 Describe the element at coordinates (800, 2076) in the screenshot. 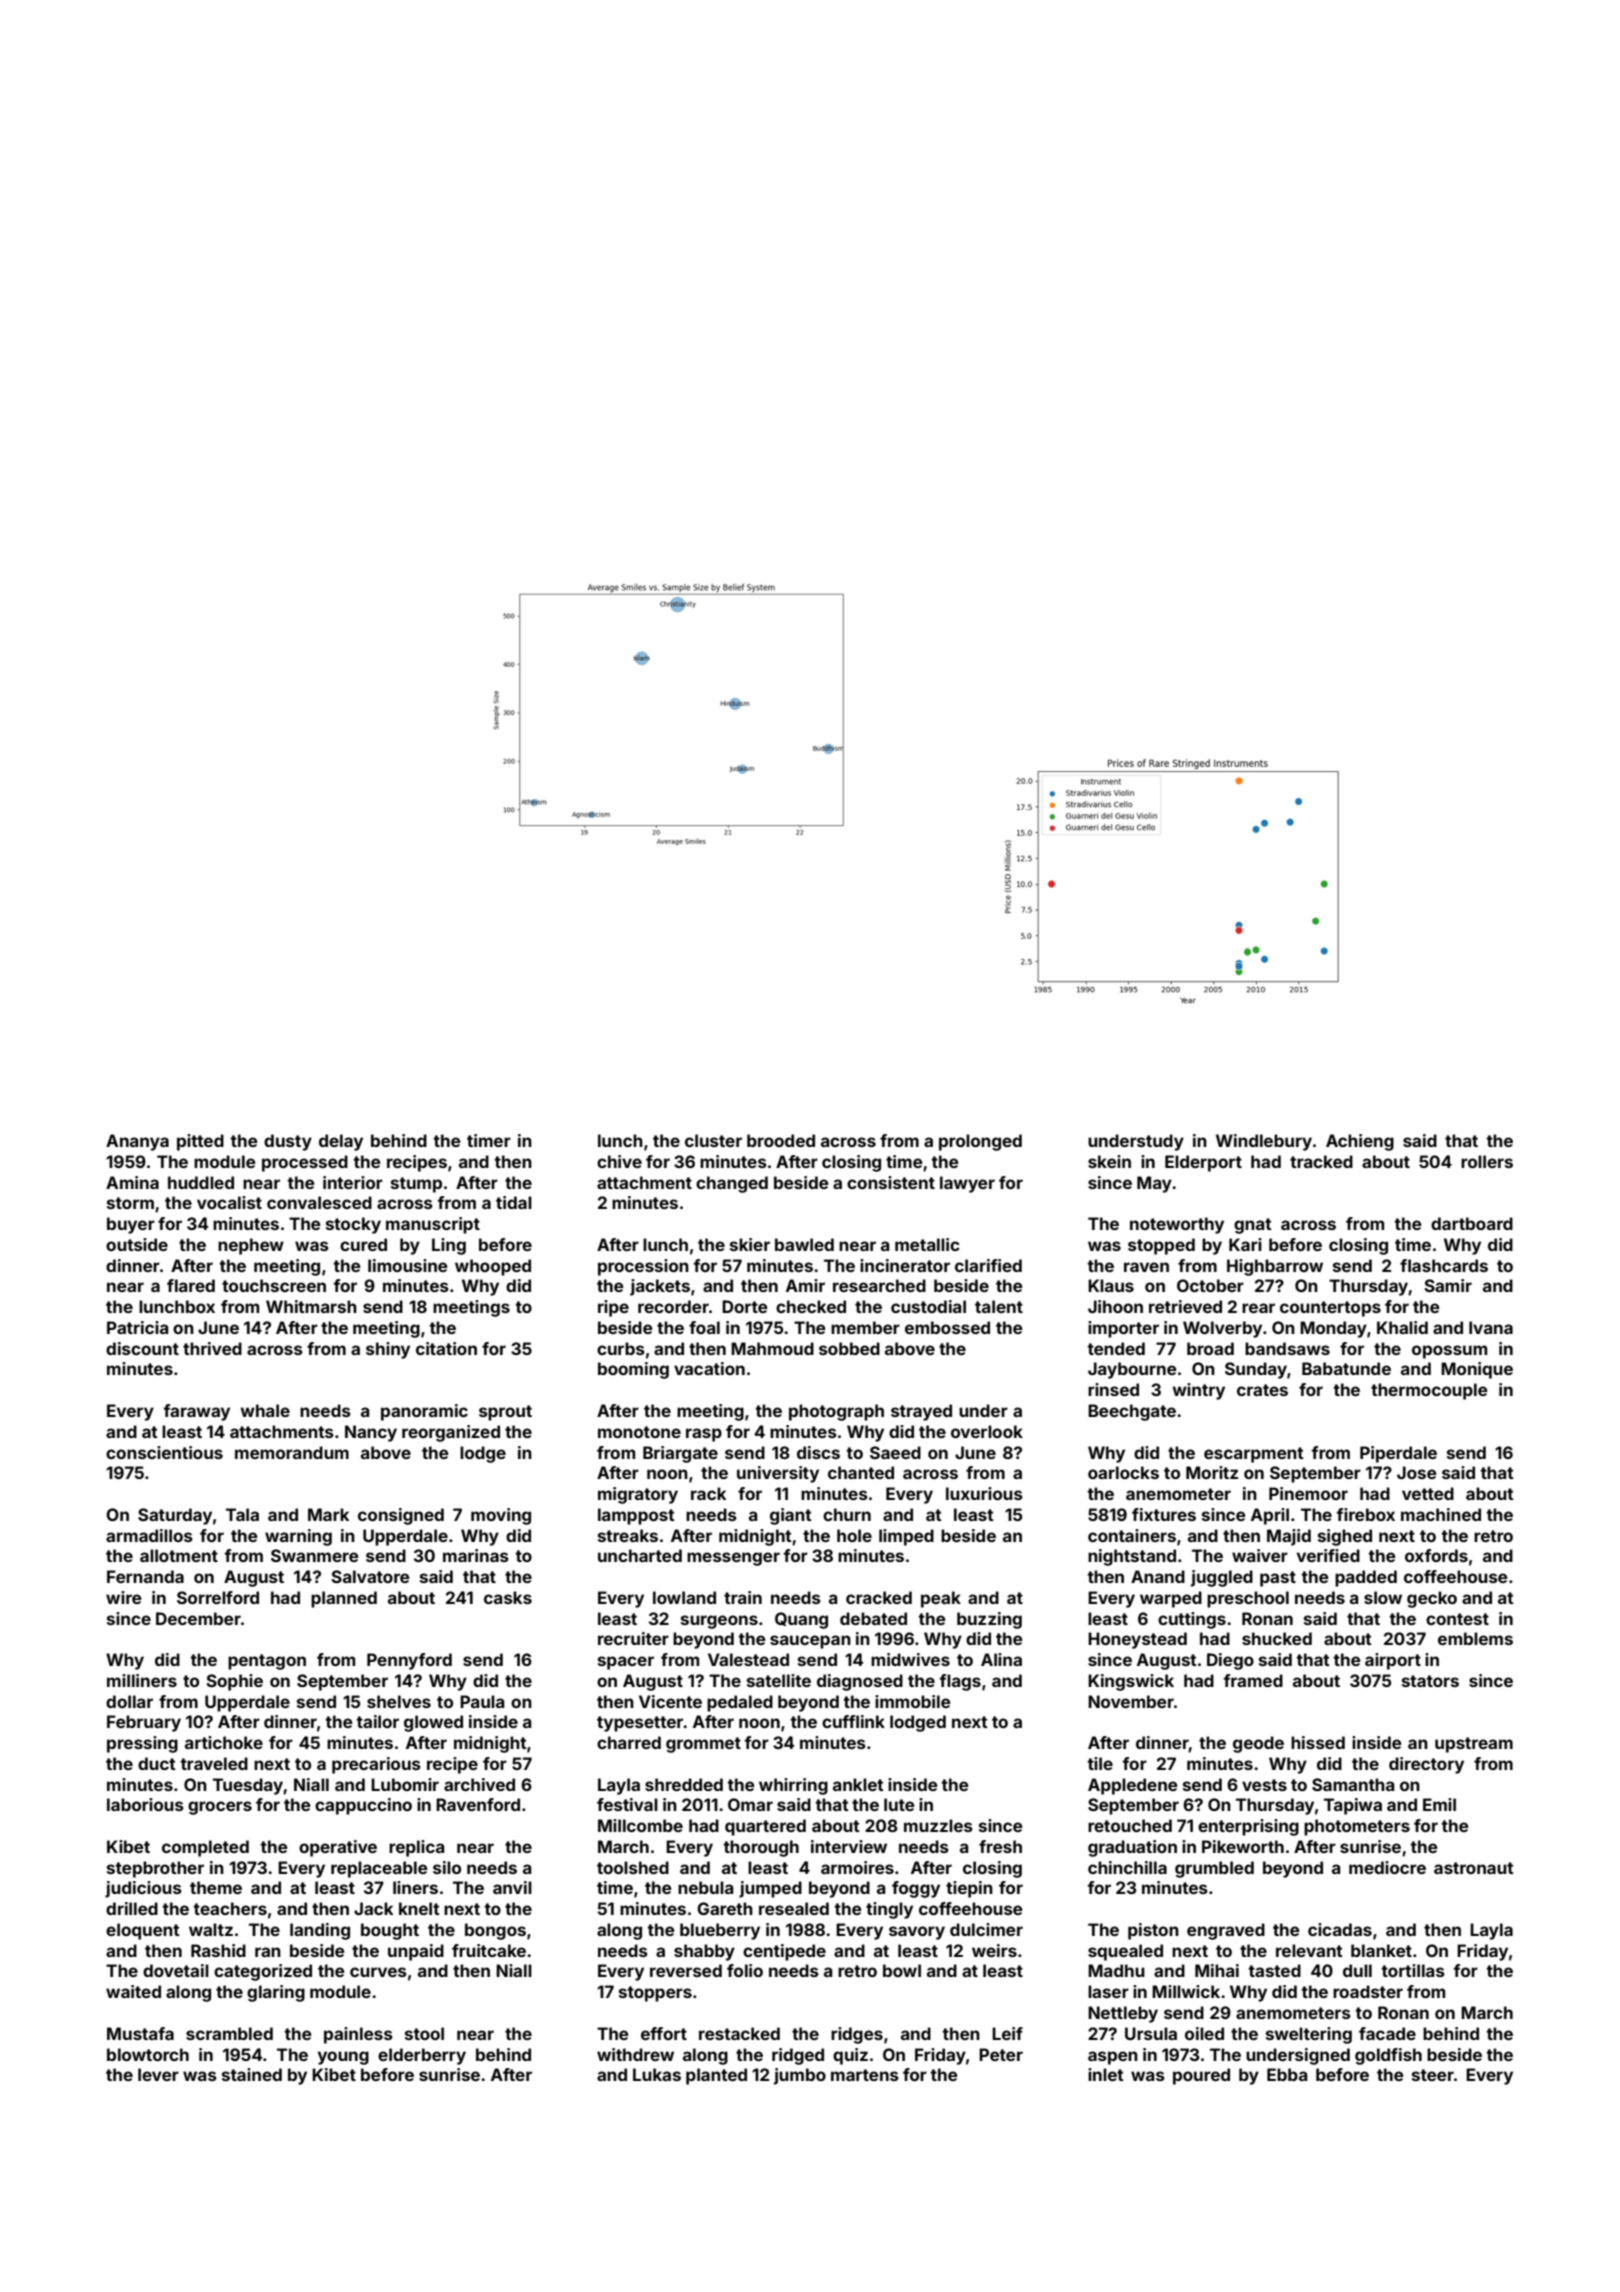

I see `jumbo` at that location.
